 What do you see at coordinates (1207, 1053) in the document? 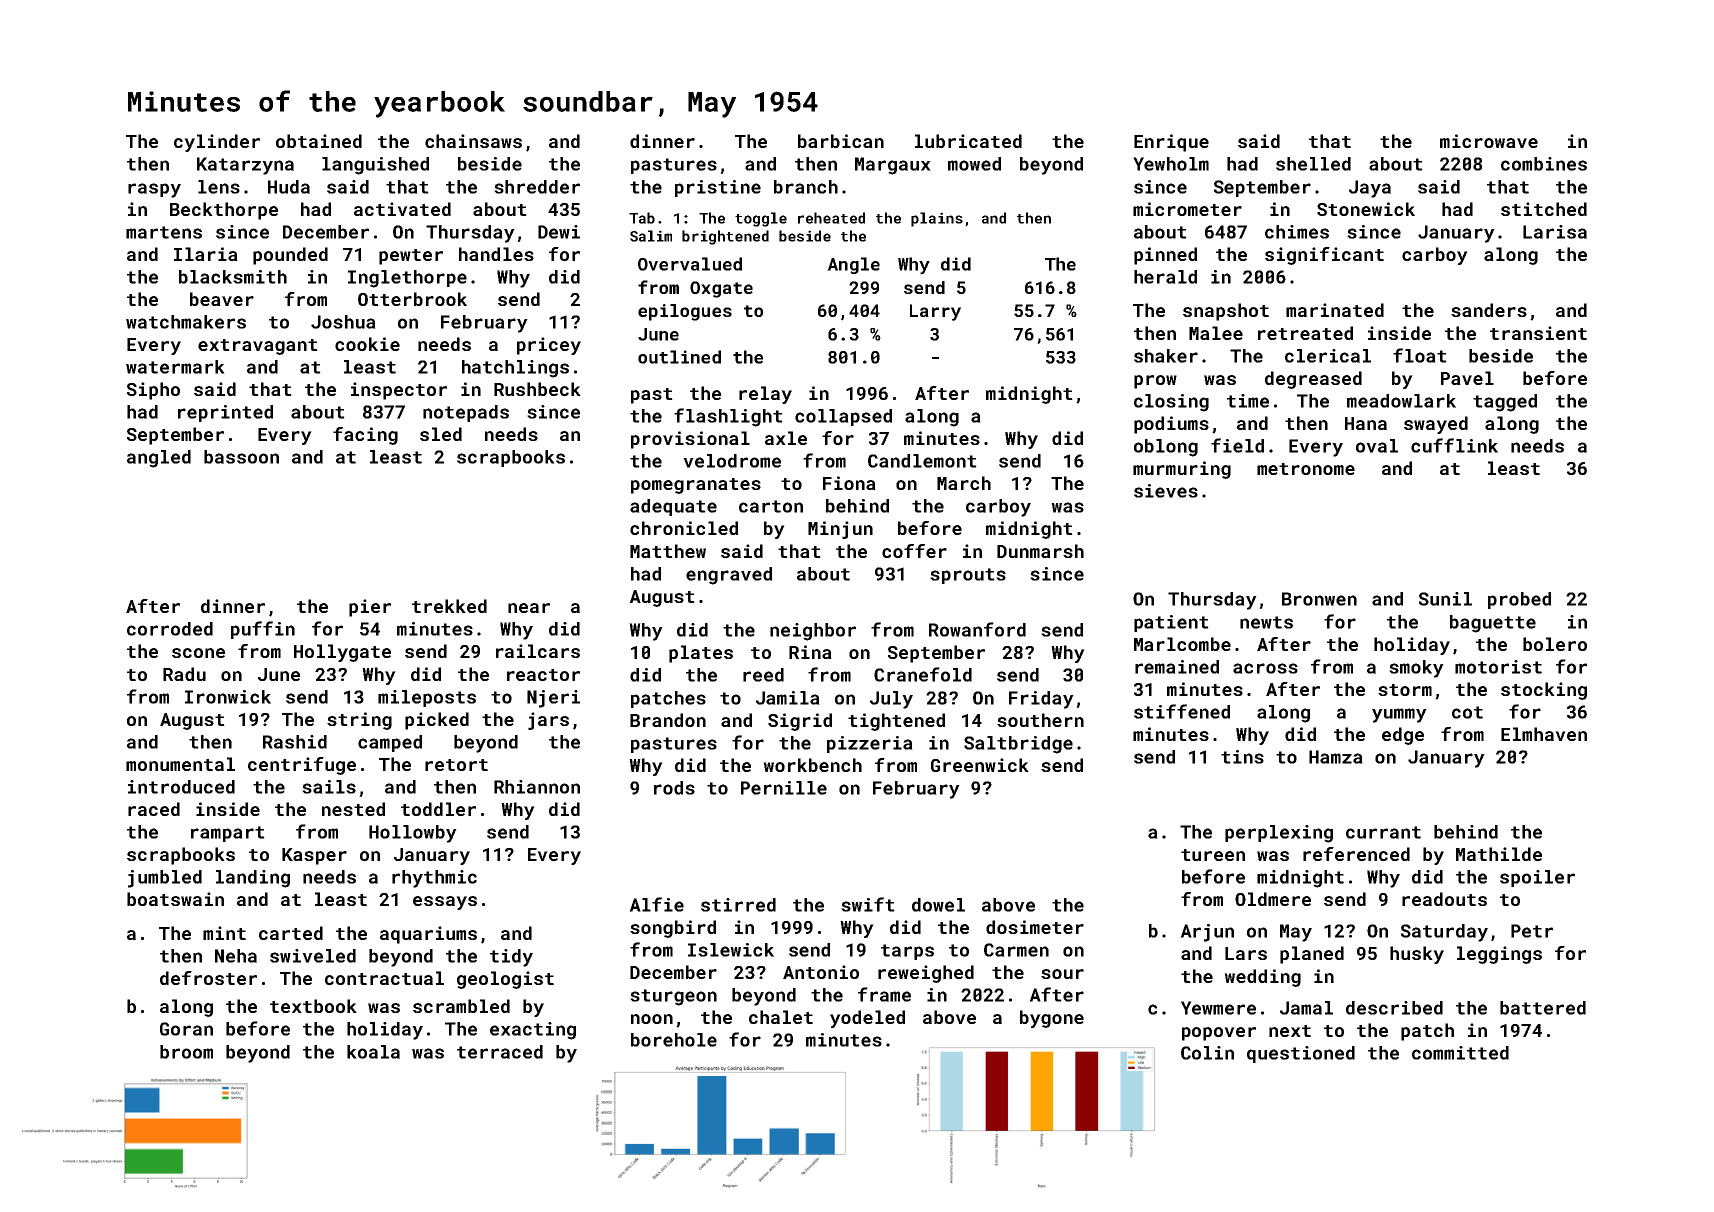
I see `Colin` at bounding box center [1207, 1053].
